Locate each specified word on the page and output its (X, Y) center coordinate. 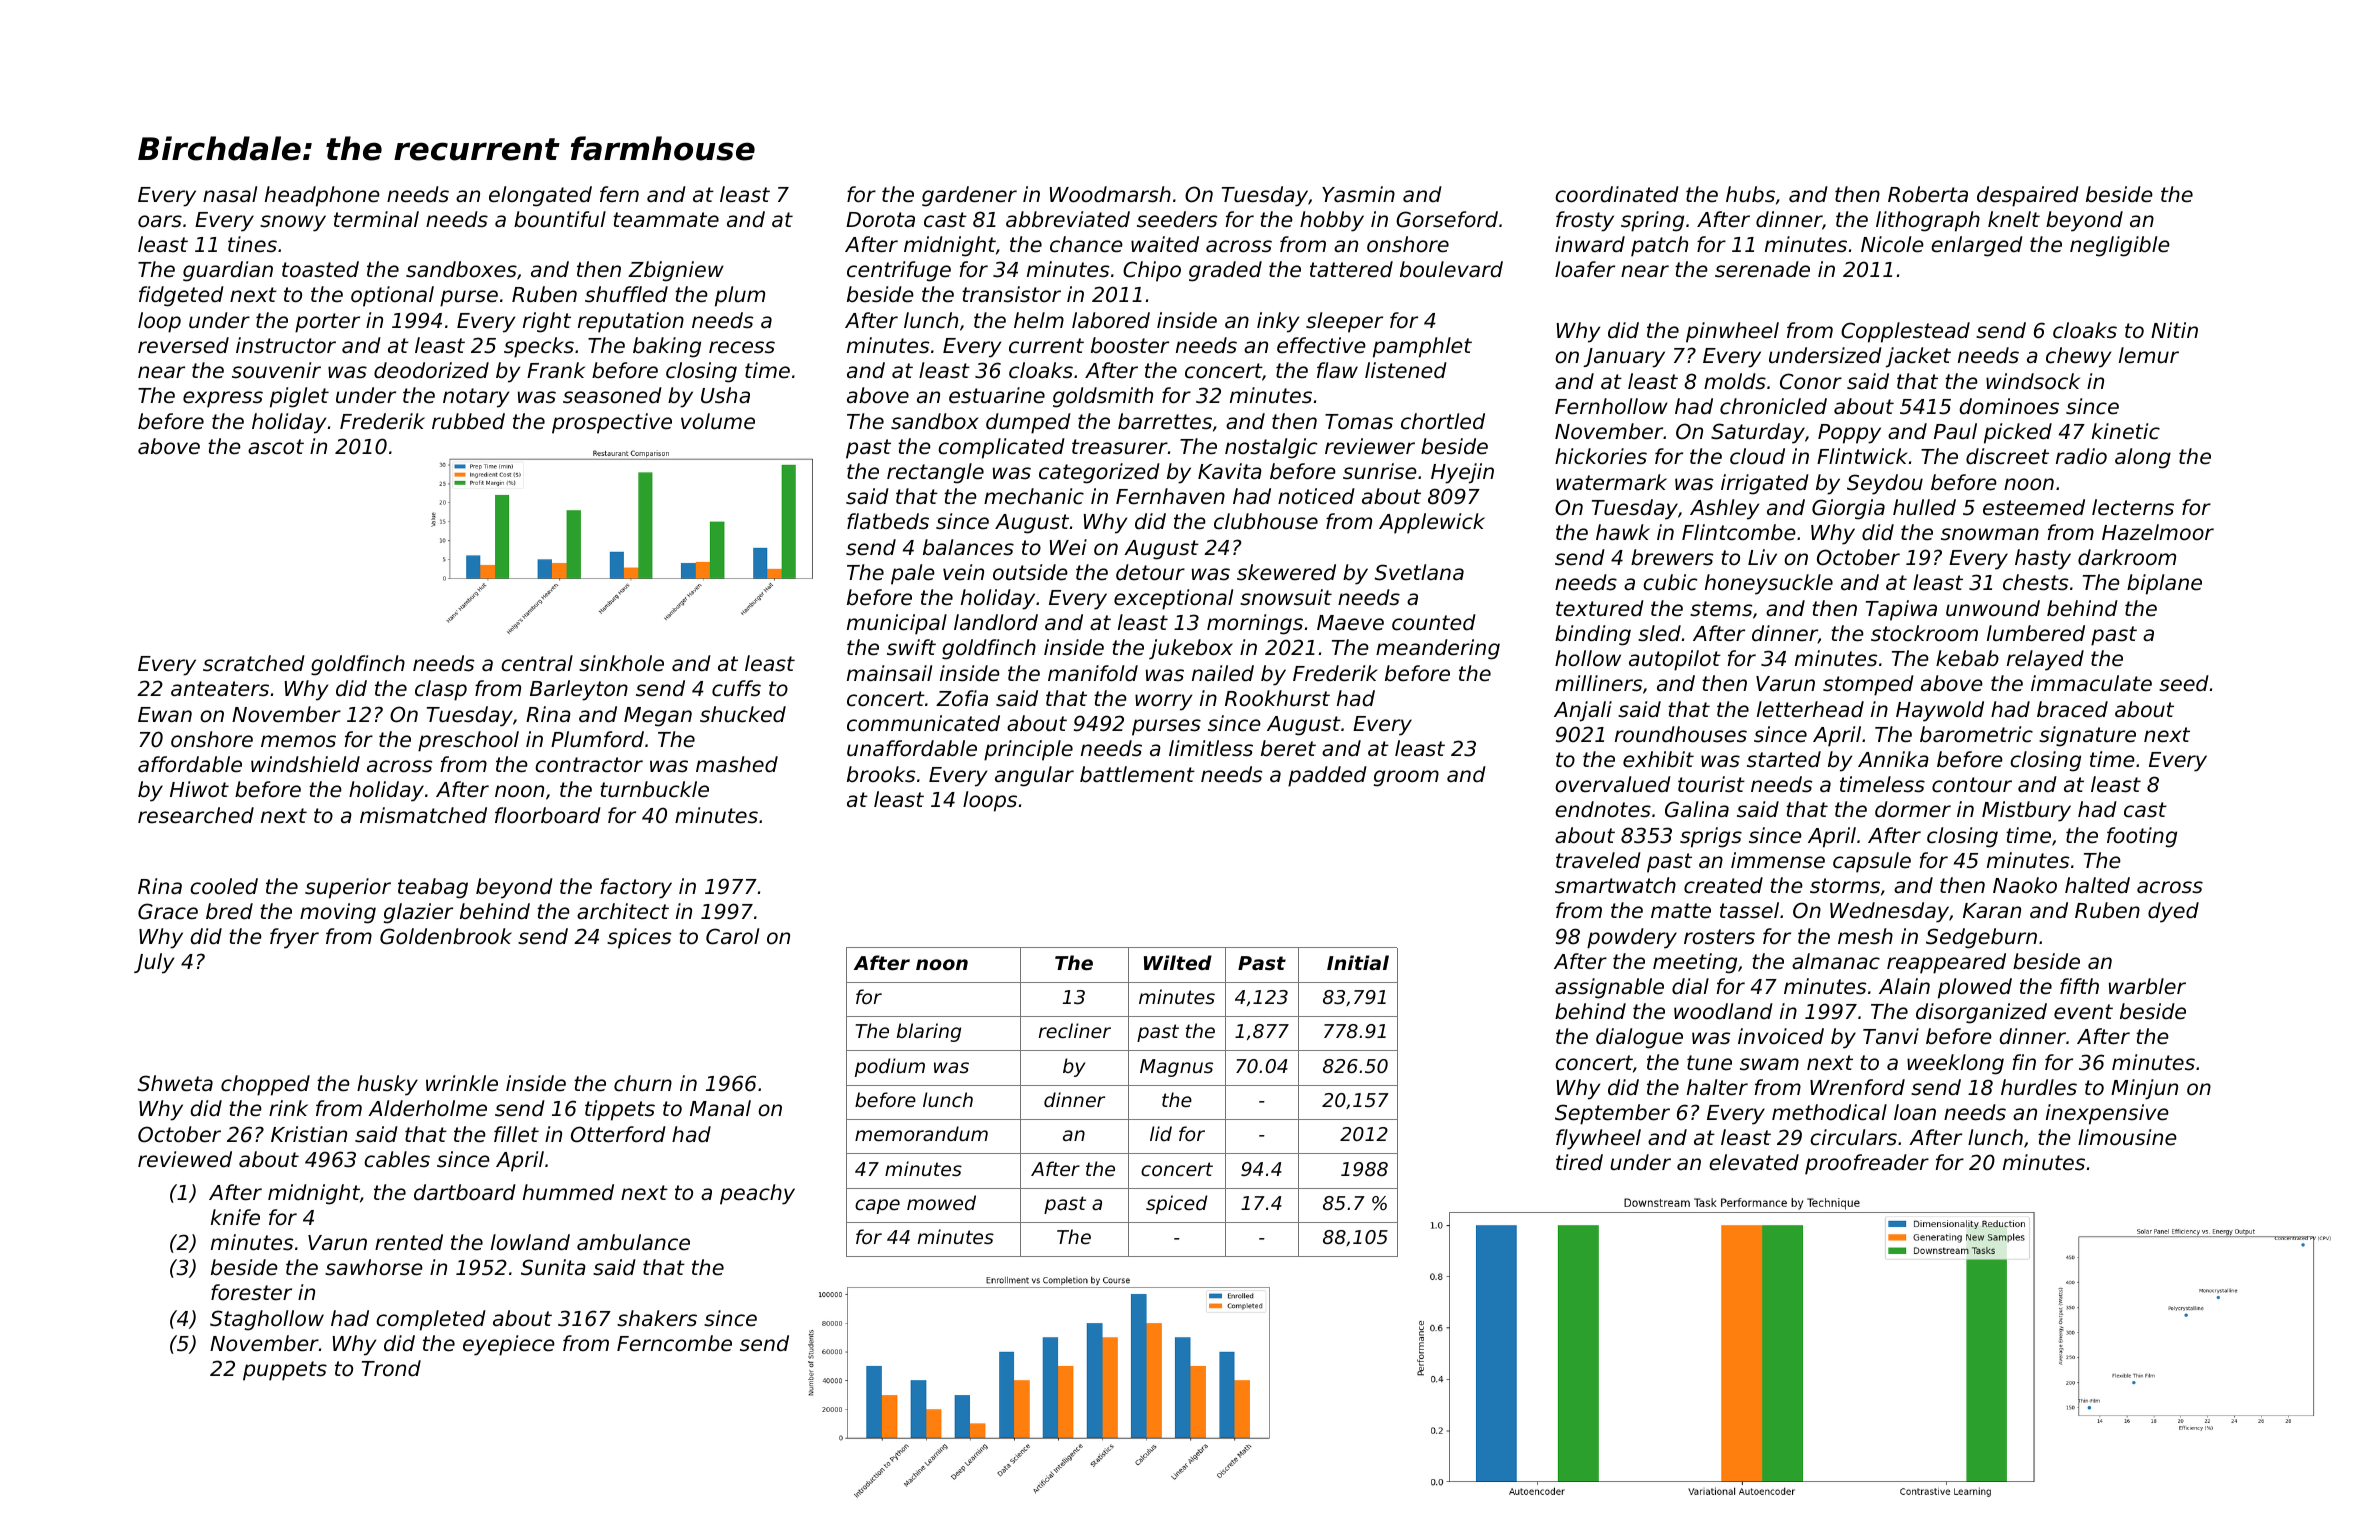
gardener (969, 196)
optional (392, 296)
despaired (2028, 196)
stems (1721, 609)
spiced (1176, 1204)
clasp (441, 690)
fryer (294, 938)
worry (1163, 702)
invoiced (1781, 1036)
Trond (391, 1368)
